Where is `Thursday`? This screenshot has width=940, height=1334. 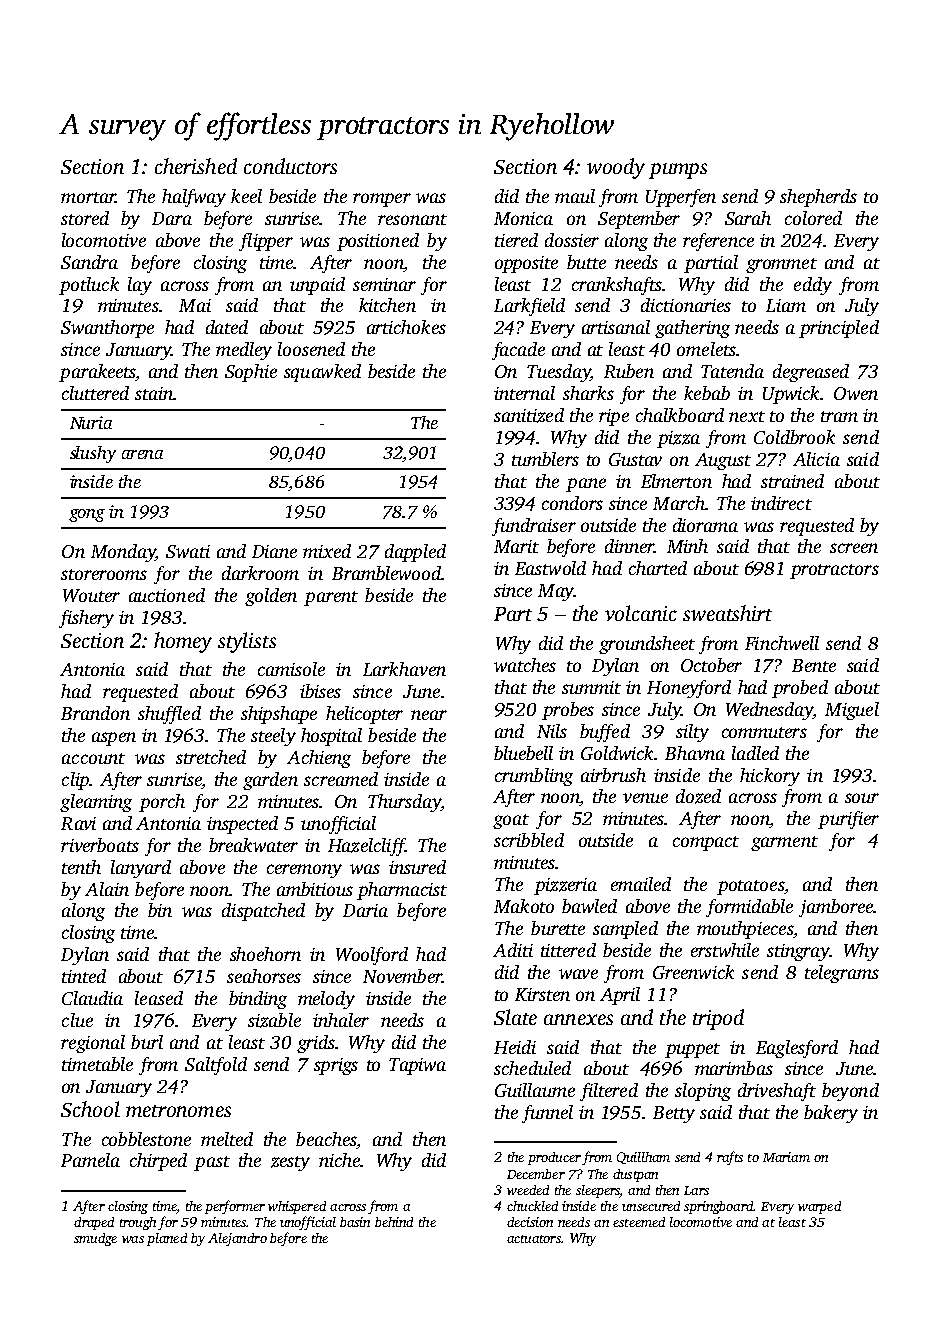
Thursday is located at coordinates (404, 803).
